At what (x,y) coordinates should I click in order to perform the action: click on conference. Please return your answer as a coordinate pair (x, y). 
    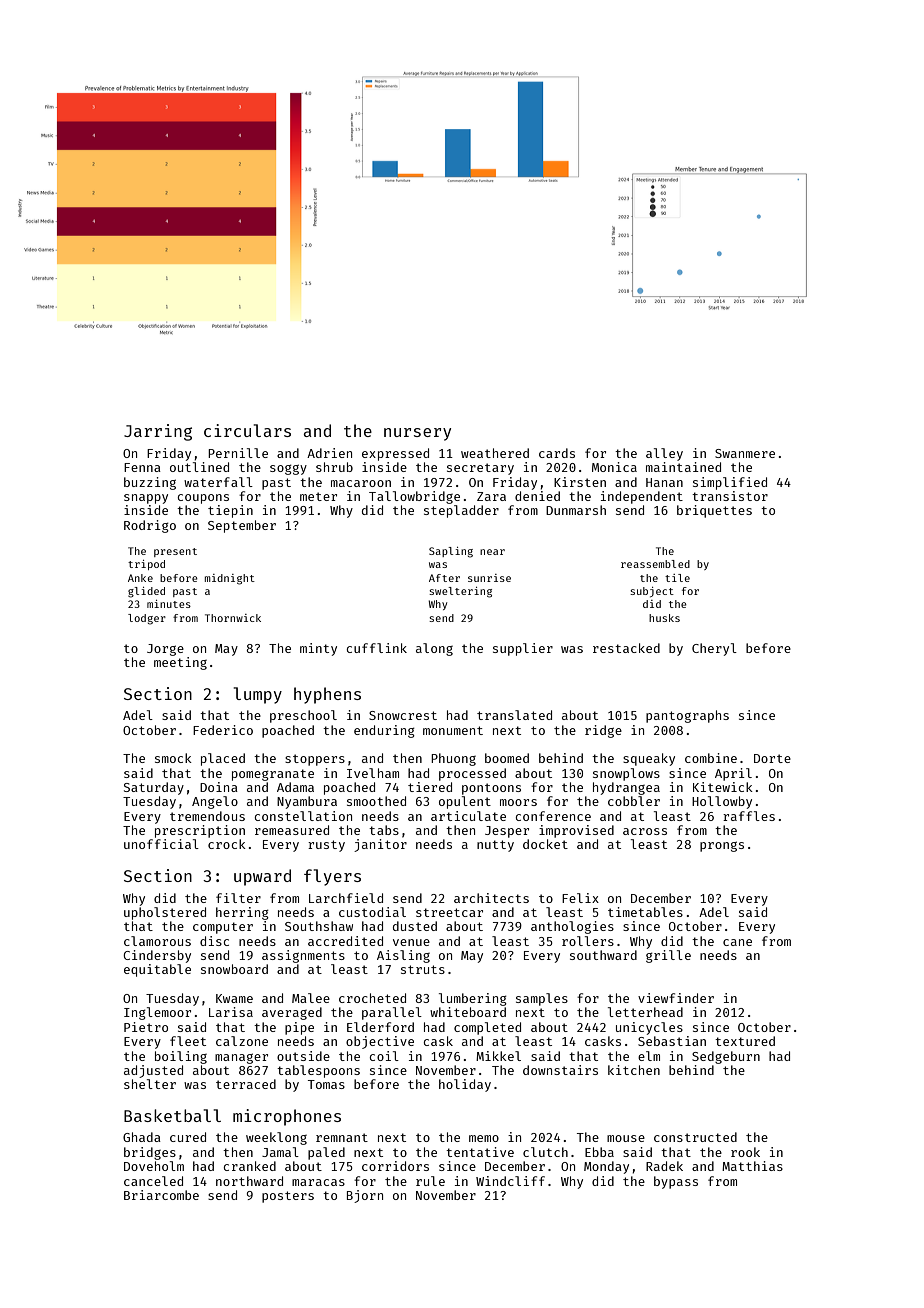
    Looking at the image, I should click on (553, 816).
